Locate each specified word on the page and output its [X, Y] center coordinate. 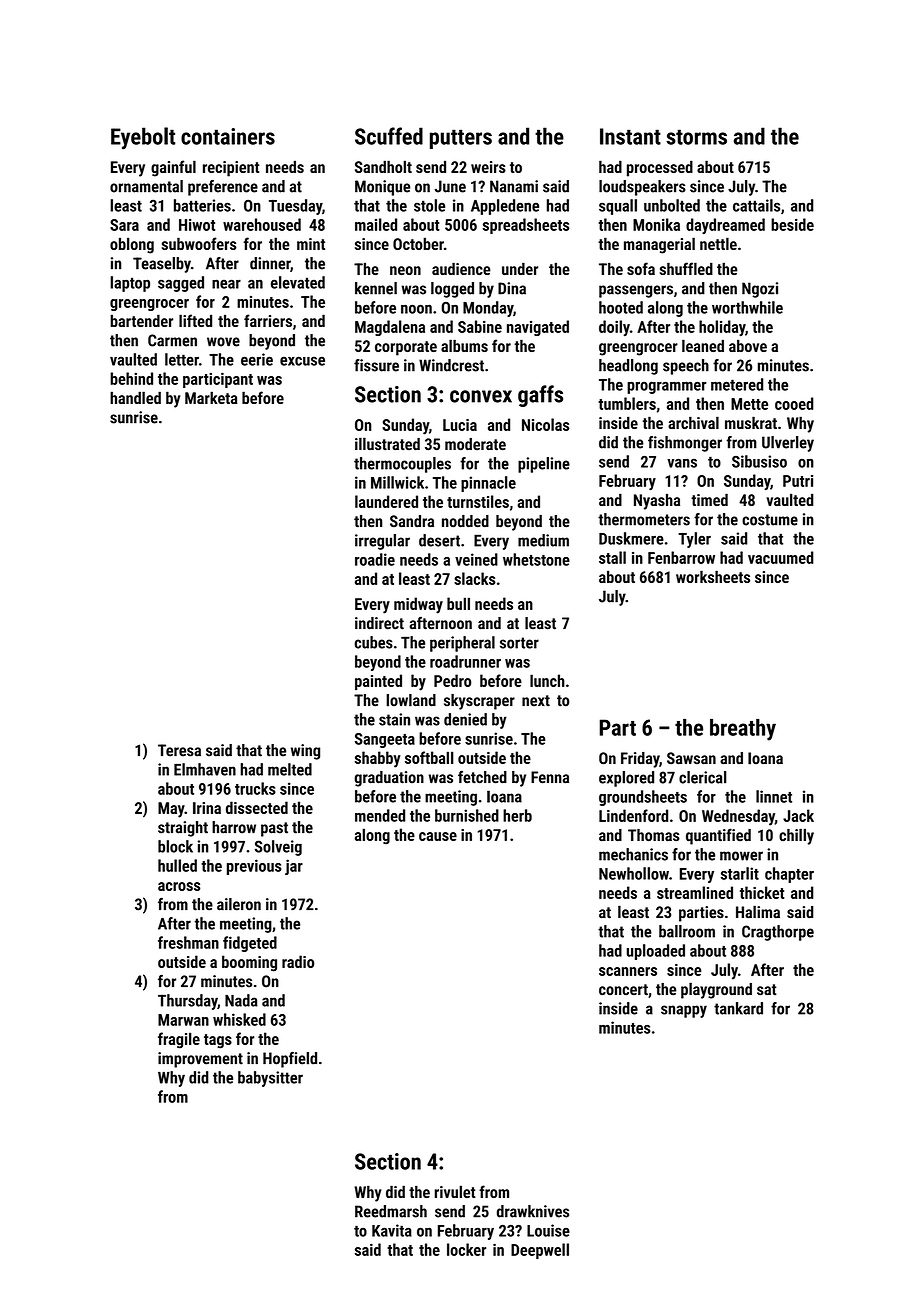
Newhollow [634, 873]
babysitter [270, 1079]
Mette [749, 404]
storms [696, 137]
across [179, 886]
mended [380, 815]
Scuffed [389, 136]
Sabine [480, 326]
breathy [743, 730]
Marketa [211, 397]
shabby [378, 759]
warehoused [262, 224]
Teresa [179, 750]
